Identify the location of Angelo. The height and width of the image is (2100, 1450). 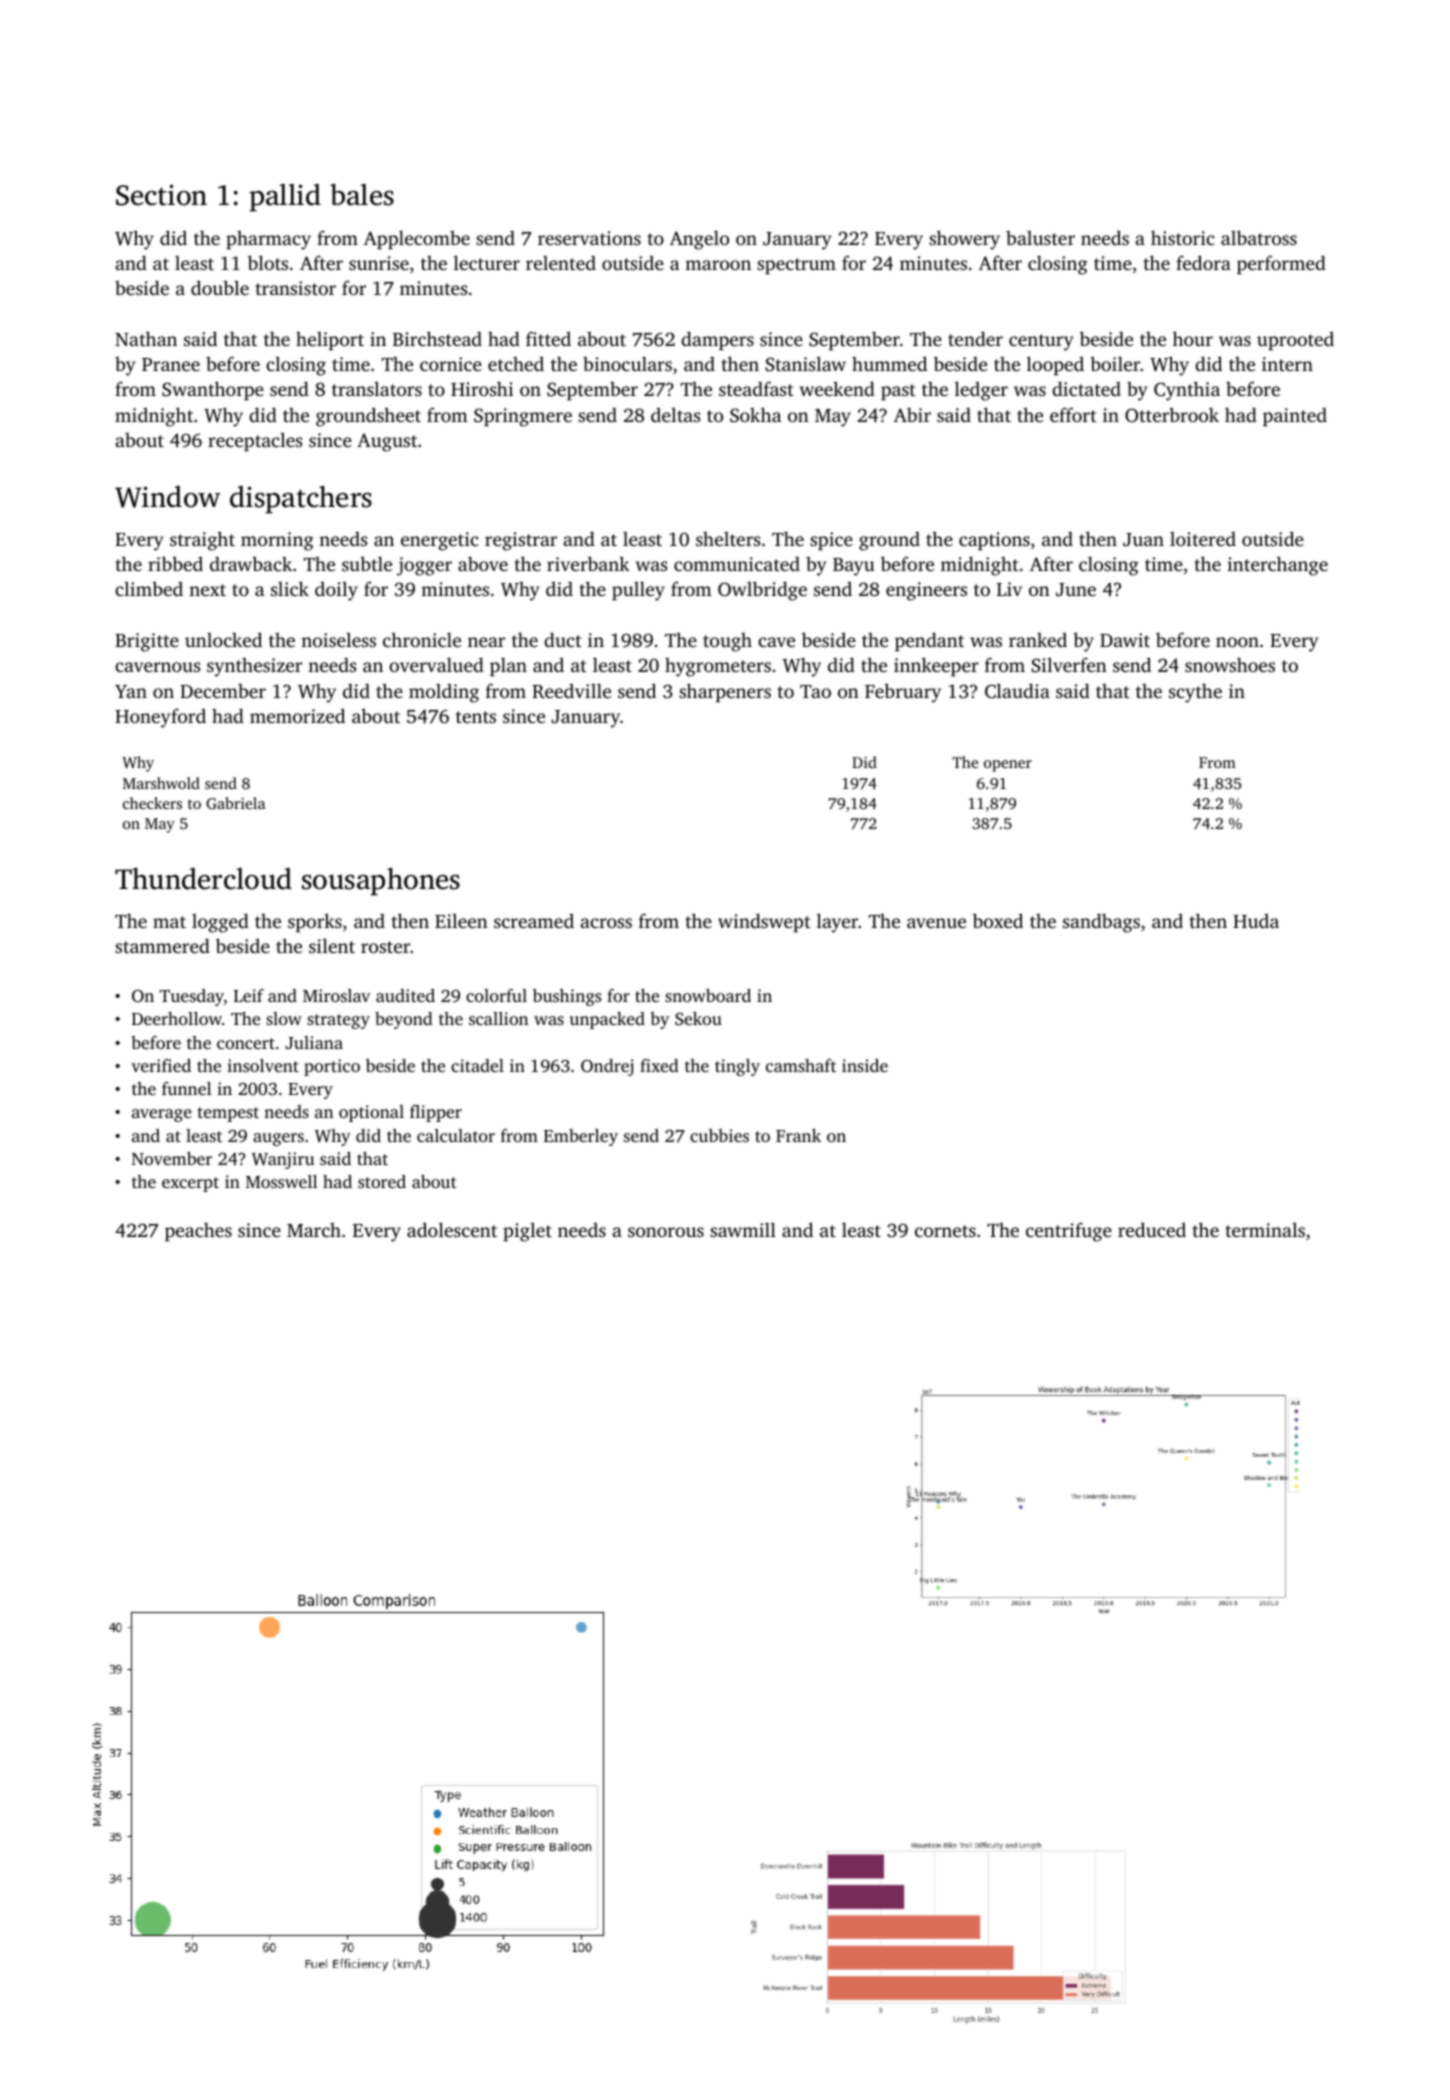
(699, 240).
